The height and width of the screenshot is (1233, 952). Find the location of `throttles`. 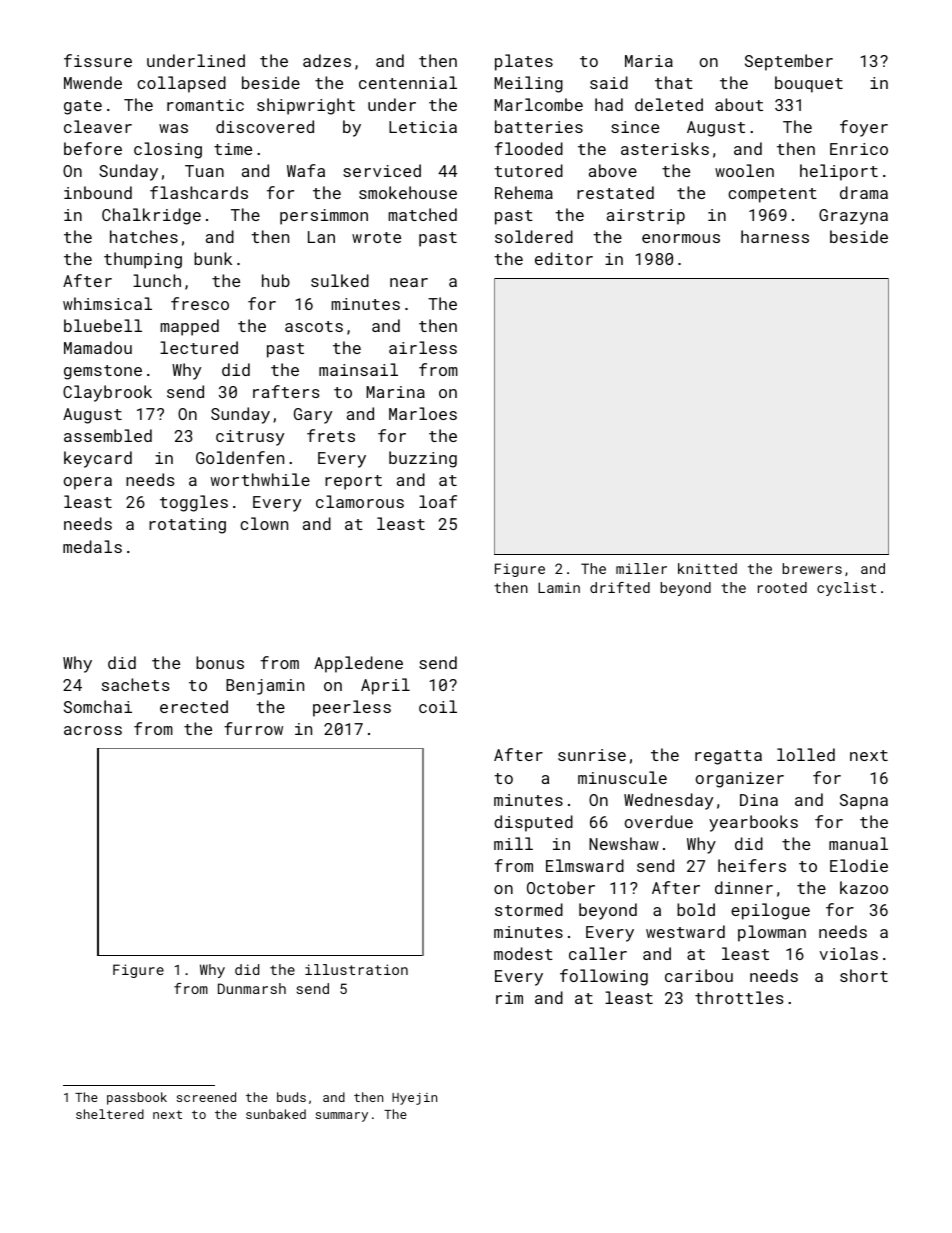

throttles is located at coordinates (739, 997).
